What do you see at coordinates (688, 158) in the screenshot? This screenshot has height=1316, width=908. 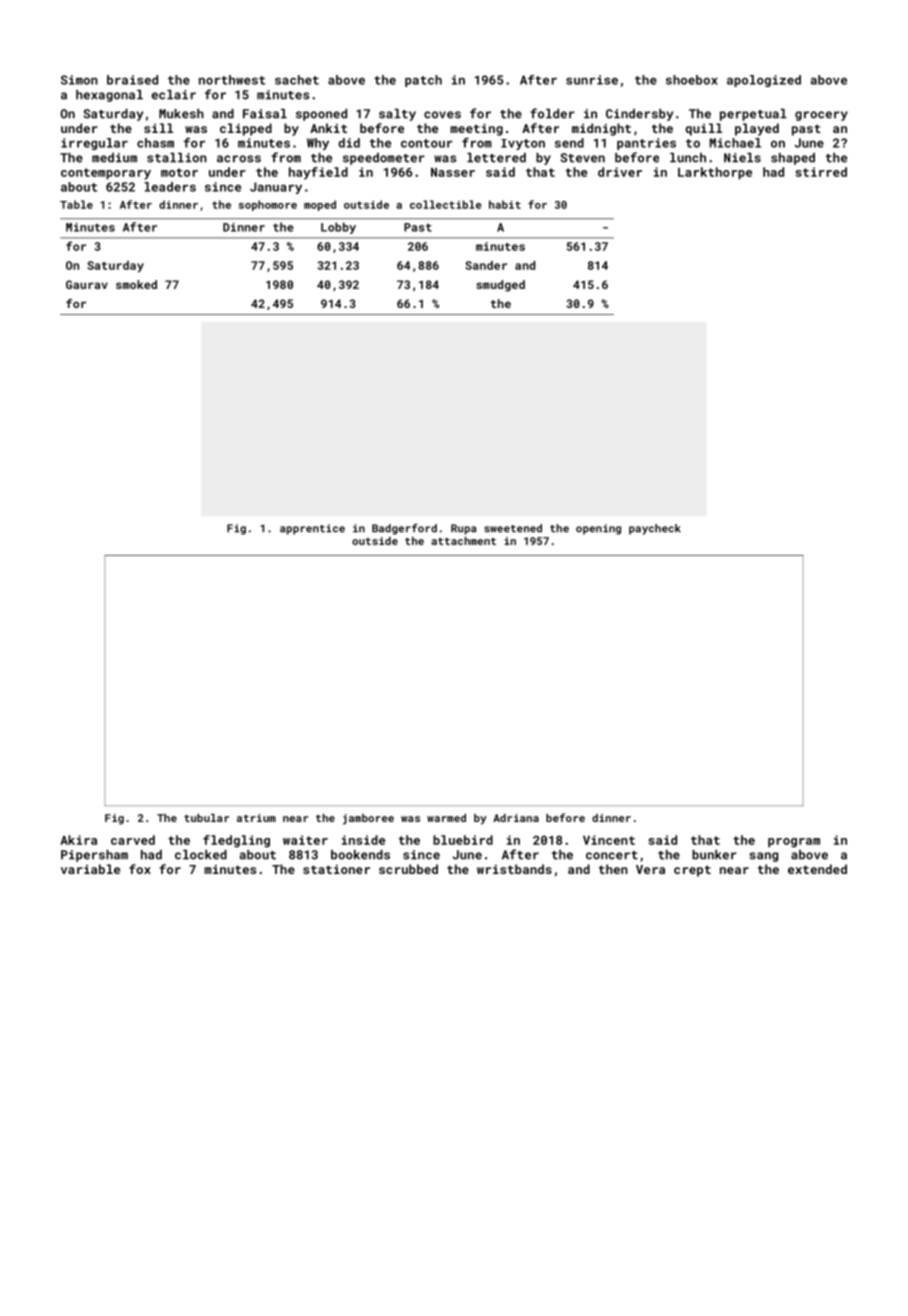 I see `lunch` at bounding box center [688, 158].
